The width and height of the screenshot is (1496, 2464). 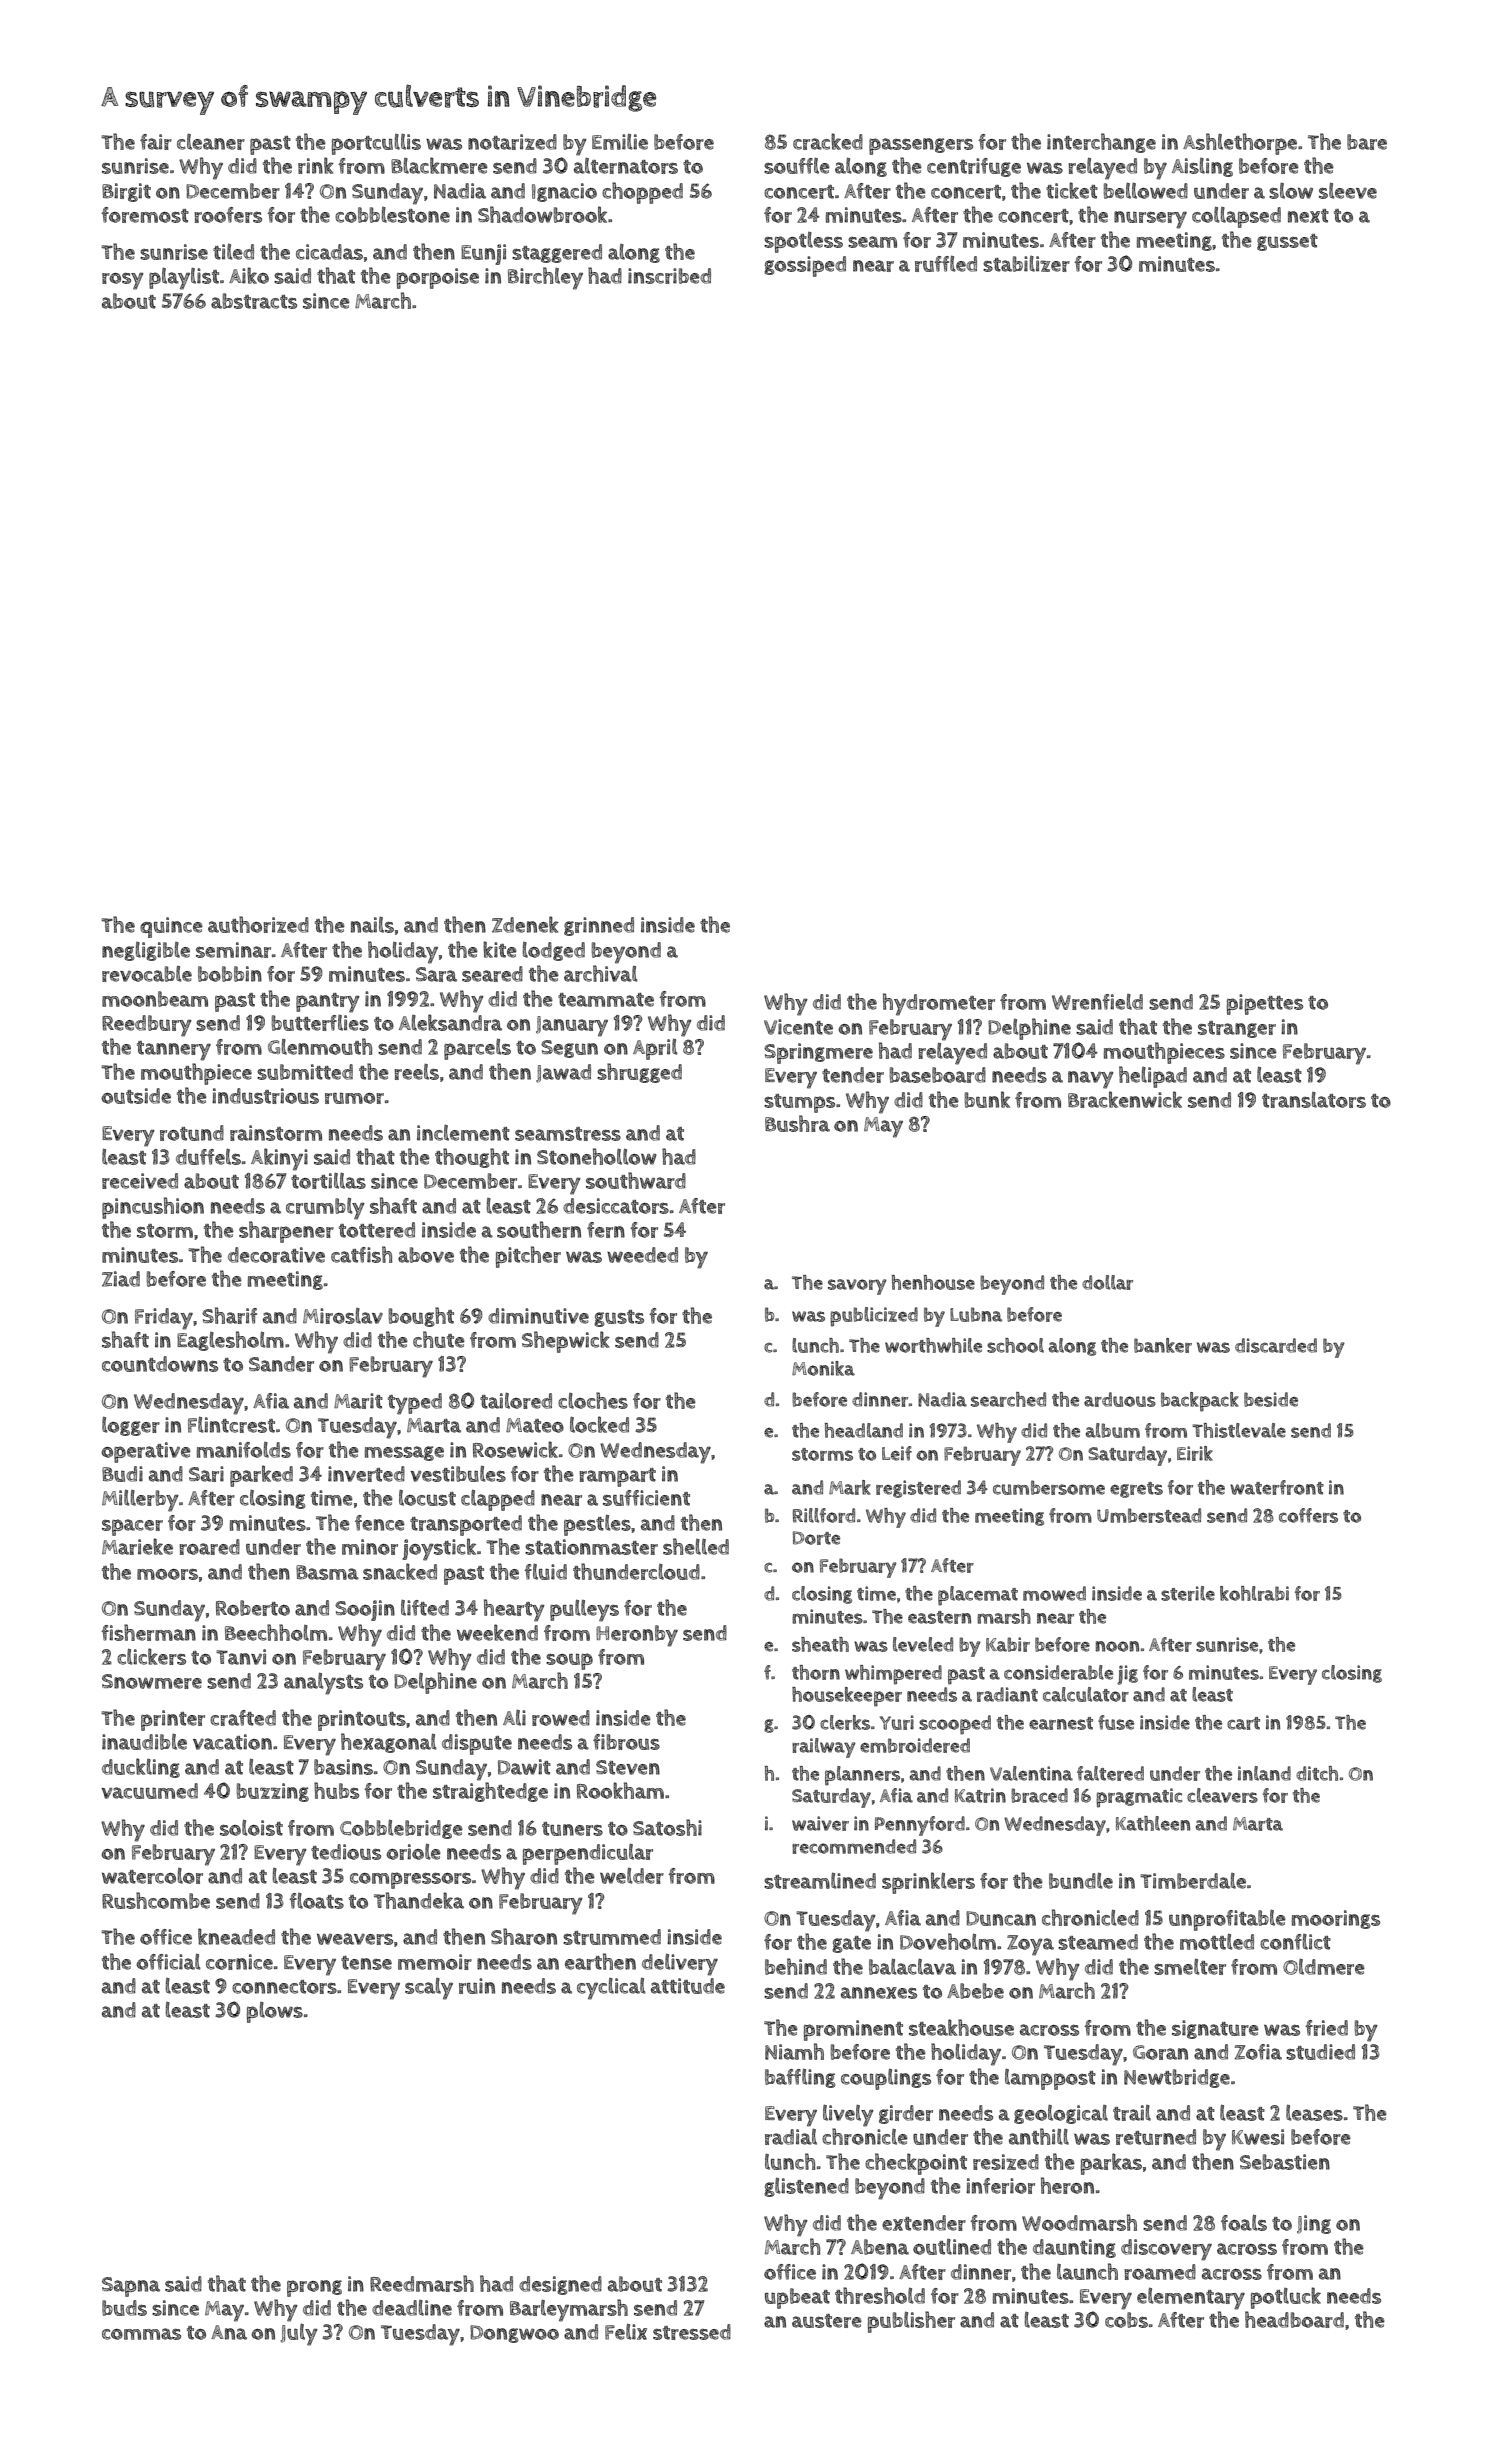 I want to click on Springmere, so click(x=818, y=1053).
